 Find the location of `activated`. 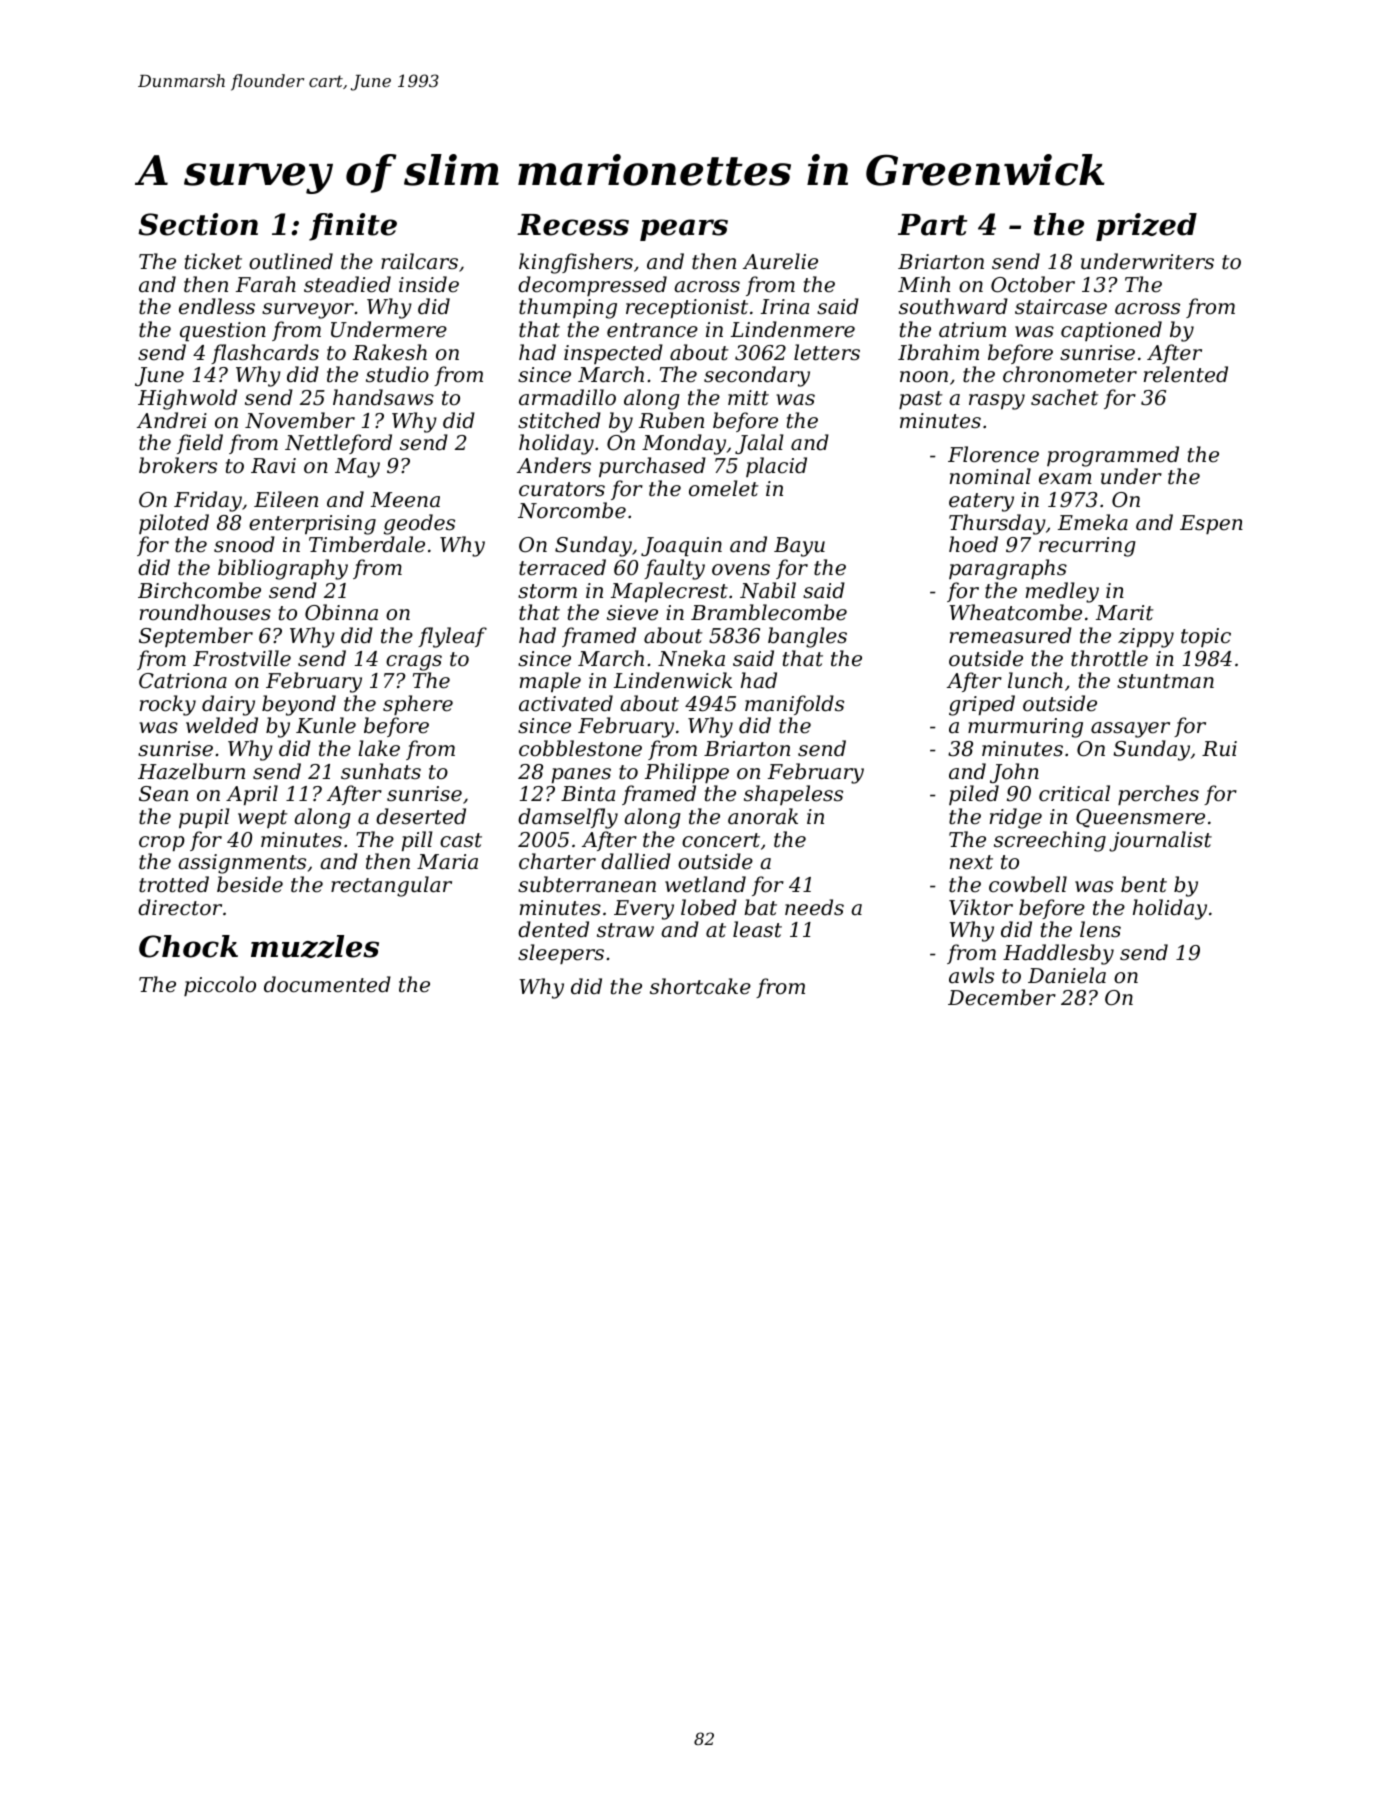

activated is located at coordinates (566, 703).
